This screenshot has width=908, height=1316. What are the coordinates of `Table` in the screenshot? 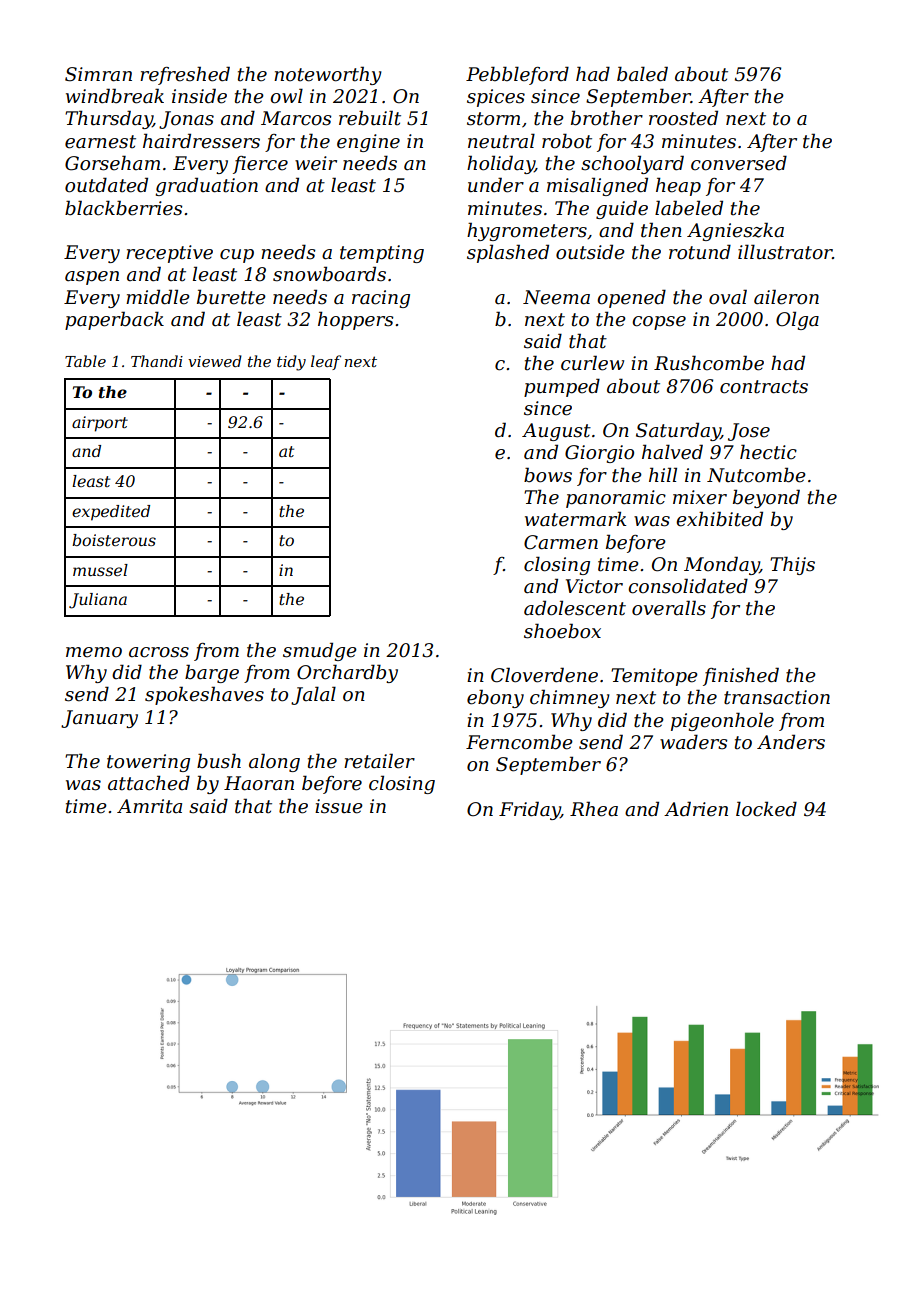 It's located at (85, 361).
